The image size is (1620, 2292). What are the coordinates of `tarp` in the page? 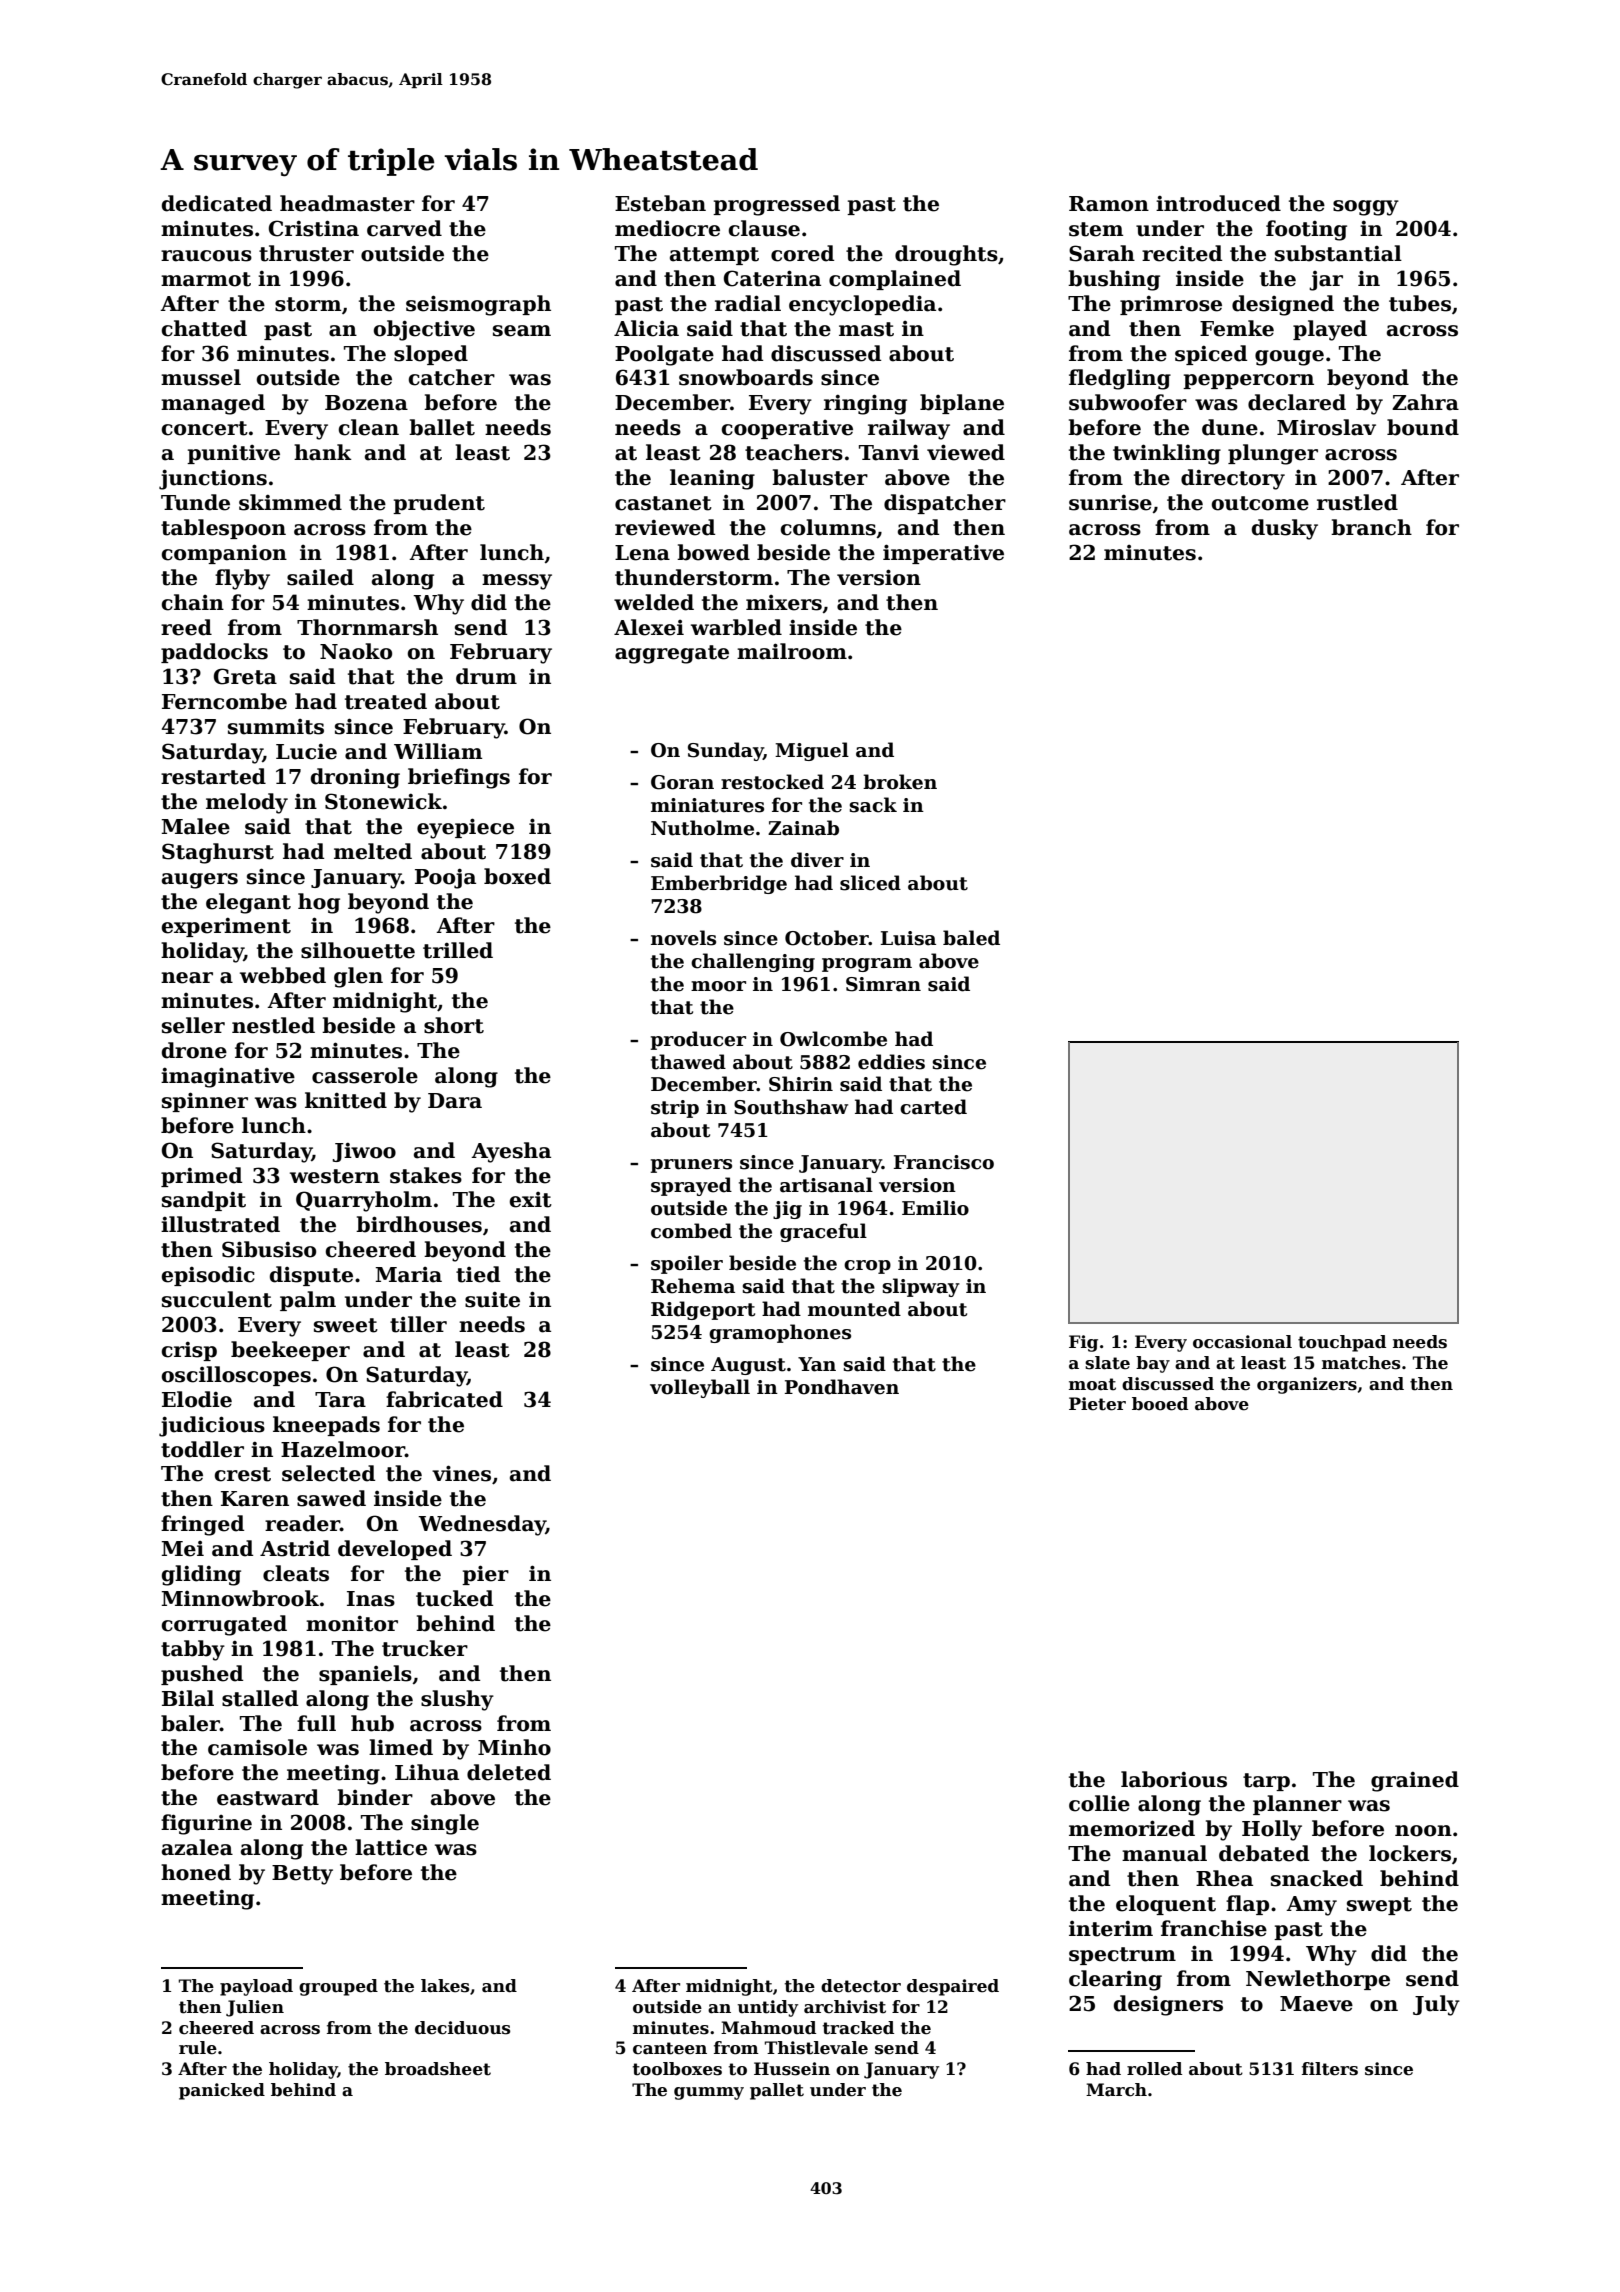 It's located at (1266, 1782).
